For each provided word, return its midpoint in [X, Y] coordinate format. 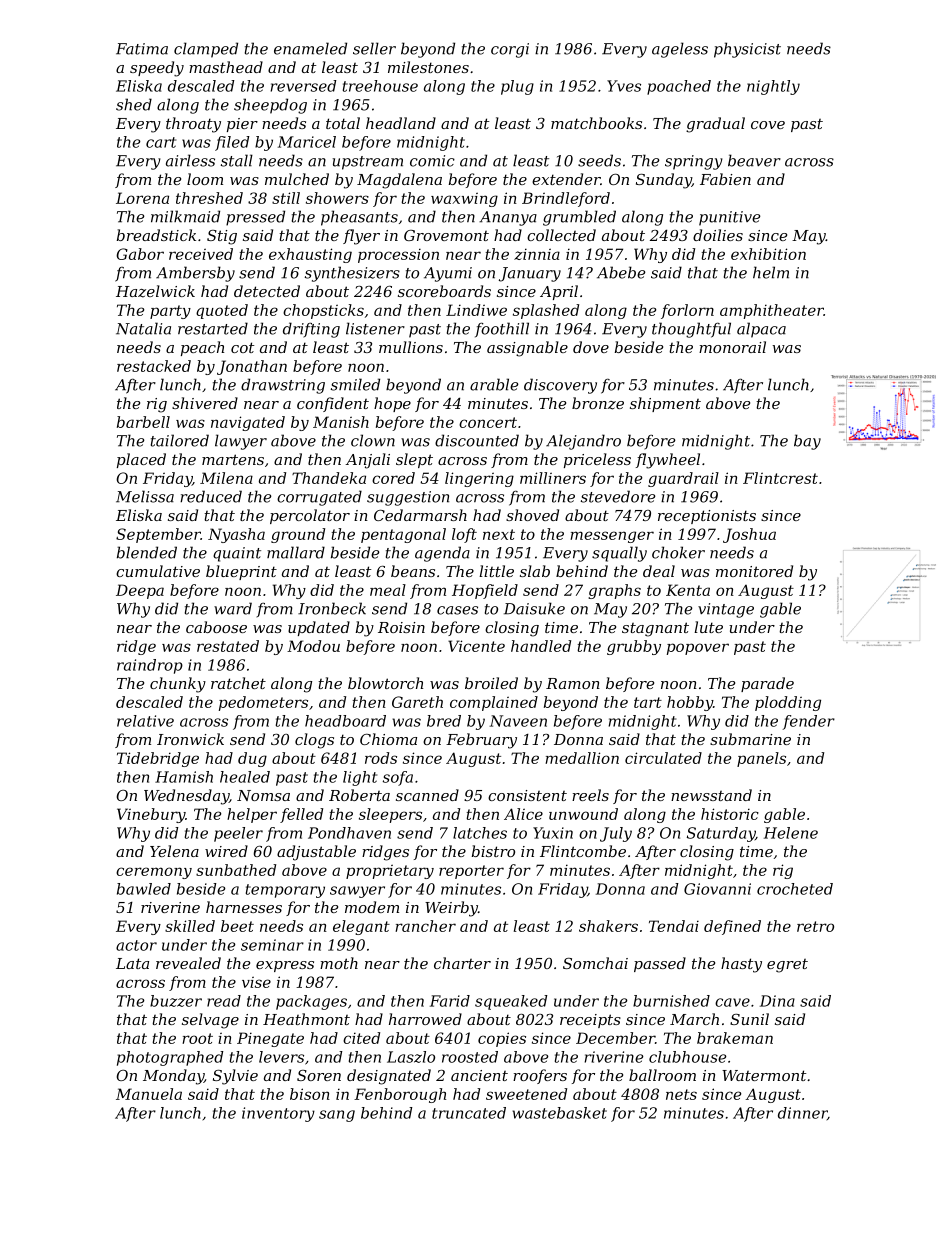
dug [252, 759]
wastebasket [559, 1113]
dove [591, 347]
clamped [206, 50]
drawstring [283, 386]
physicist [747, 50]
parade [767, 684]
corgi [510, 50]
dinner [802, 1113]
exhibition [768, 254]
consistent [527, 795]
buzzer [176, 1001]
